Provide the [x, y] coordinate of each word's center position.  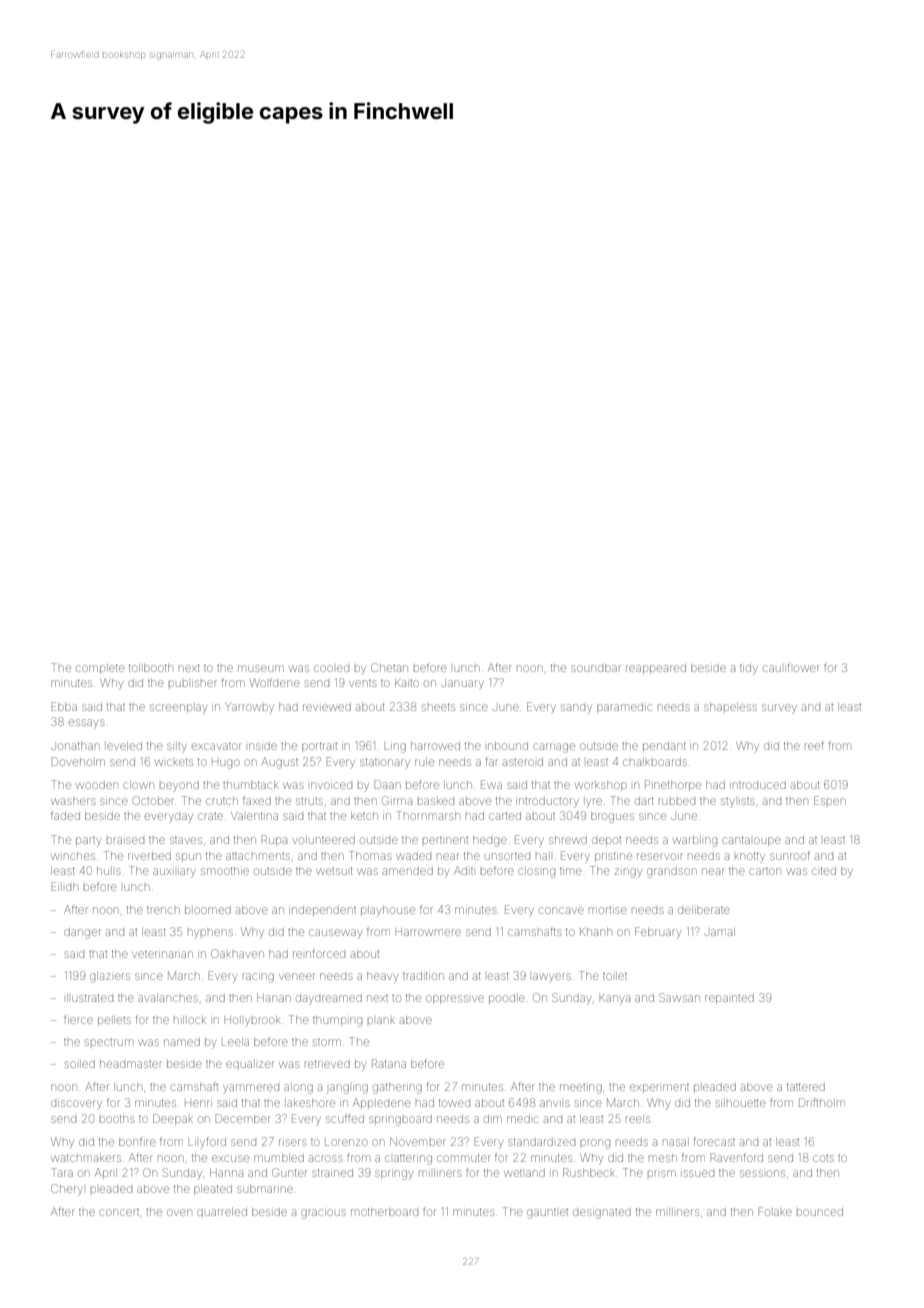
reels [638, 1119]
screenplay [178, 709]
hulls [108, 871]
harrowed [435, 746]
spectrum [108, 1042]
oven [179, 1212]
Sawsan [679, 997]
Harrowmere [428, 932]
